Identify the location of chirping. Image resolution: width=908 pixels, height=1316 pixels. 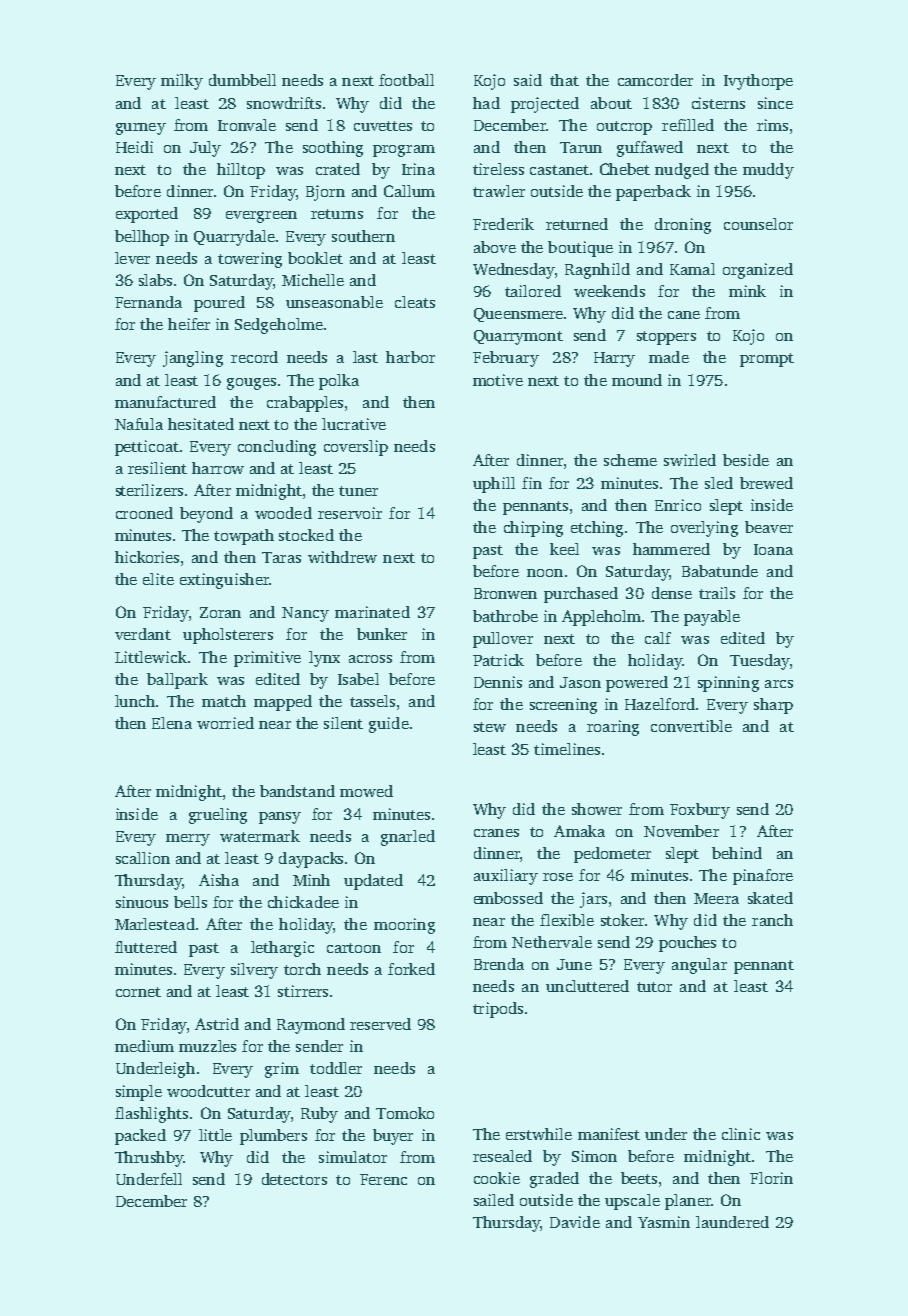
(533, 529).
